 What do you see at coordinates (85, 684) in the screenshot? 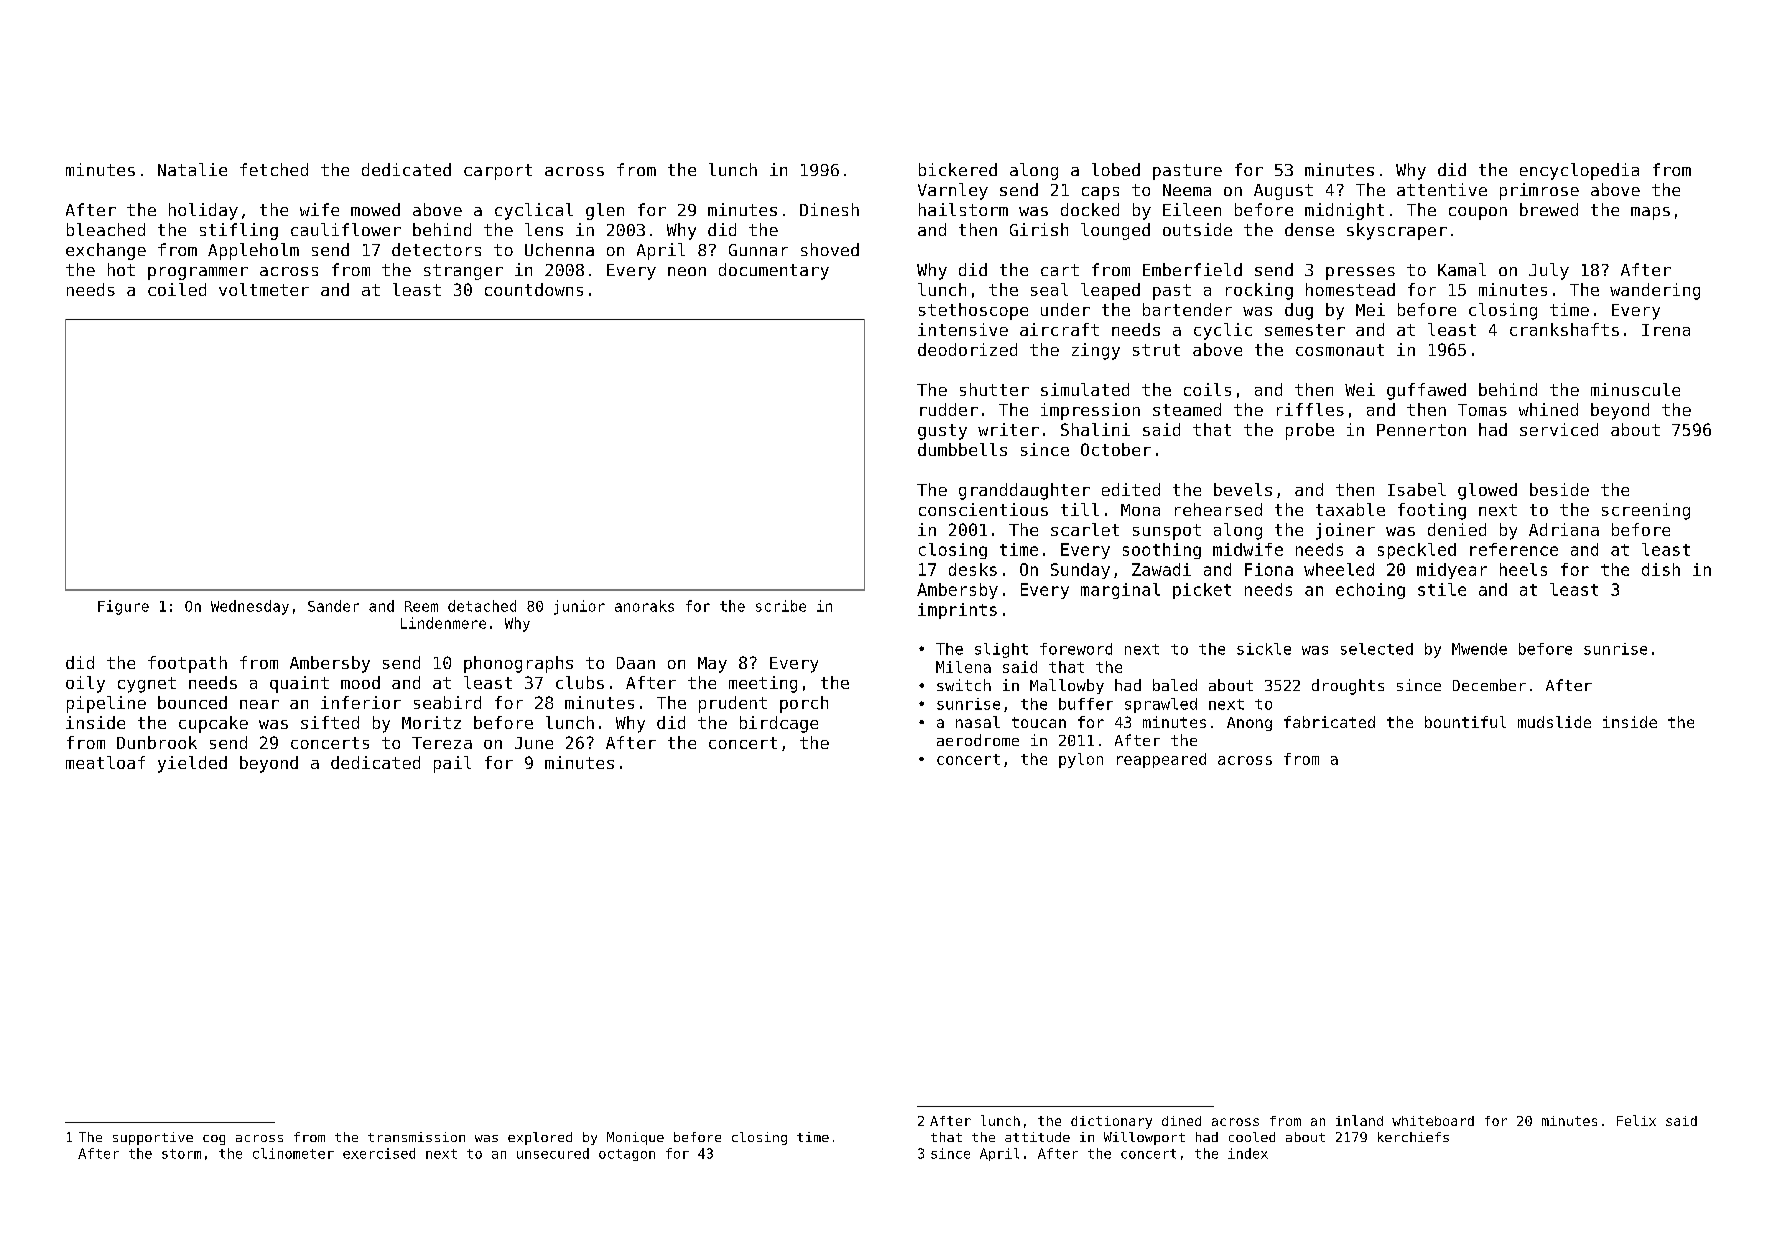
I see `oily` at bounding box center [85, 684].
